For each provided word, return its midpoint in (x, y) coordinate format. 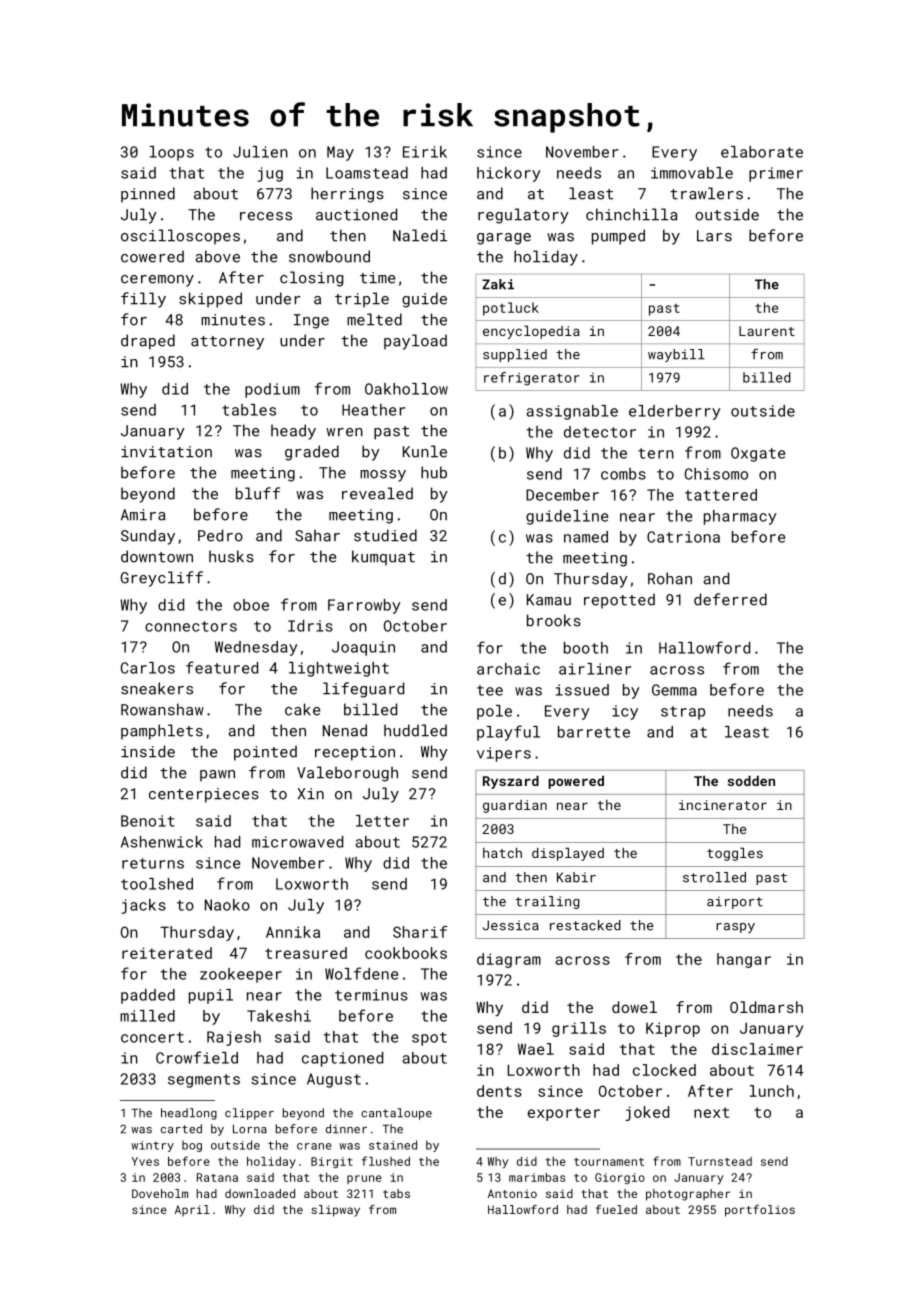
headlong (189, 1114)
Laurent (767, 331)
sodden (751, 781)
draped (148, 342)
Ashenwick (162, 842)
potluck (511, 309)
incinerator (723, 805)
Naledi (420, 235)
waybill (676, 355)
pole (494, 712)
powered (576, 782)
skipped (210, 300)
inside (148, 751)
